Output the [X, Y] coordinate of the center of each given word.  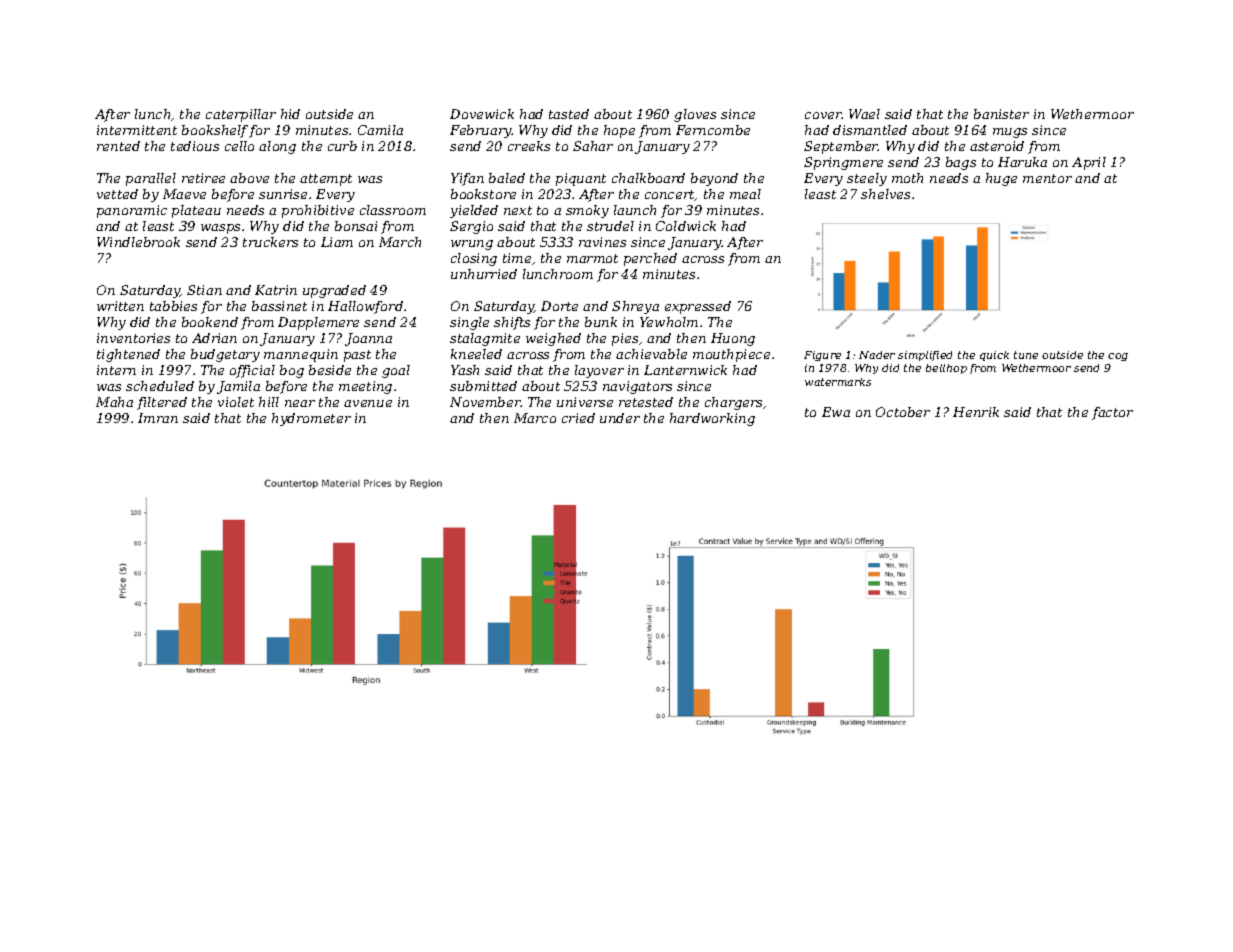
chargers [734, 403]
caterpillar [241, 115]
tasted [569, 114]
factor [1112, 413]
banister [1001, 114]
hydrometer [311, 419]
